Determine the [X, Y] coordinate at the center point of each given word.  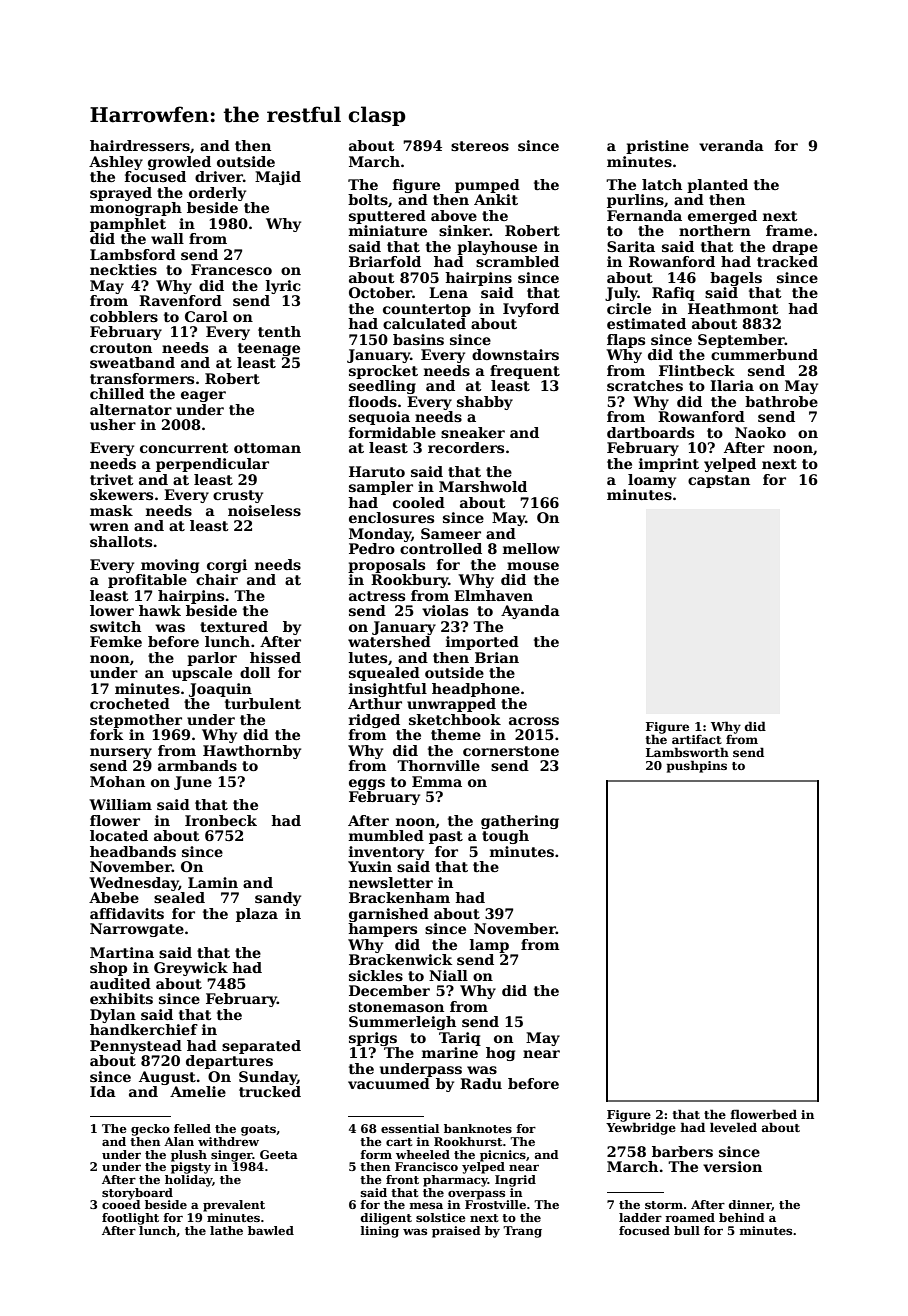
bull [687, 1230]
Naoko [760, 432]
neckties [123, 269]
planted [717, 186]
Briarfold [385, 261]
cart [399, 1142]
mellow [531, 548]
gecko [150, 1130]
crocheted [130, 703]
